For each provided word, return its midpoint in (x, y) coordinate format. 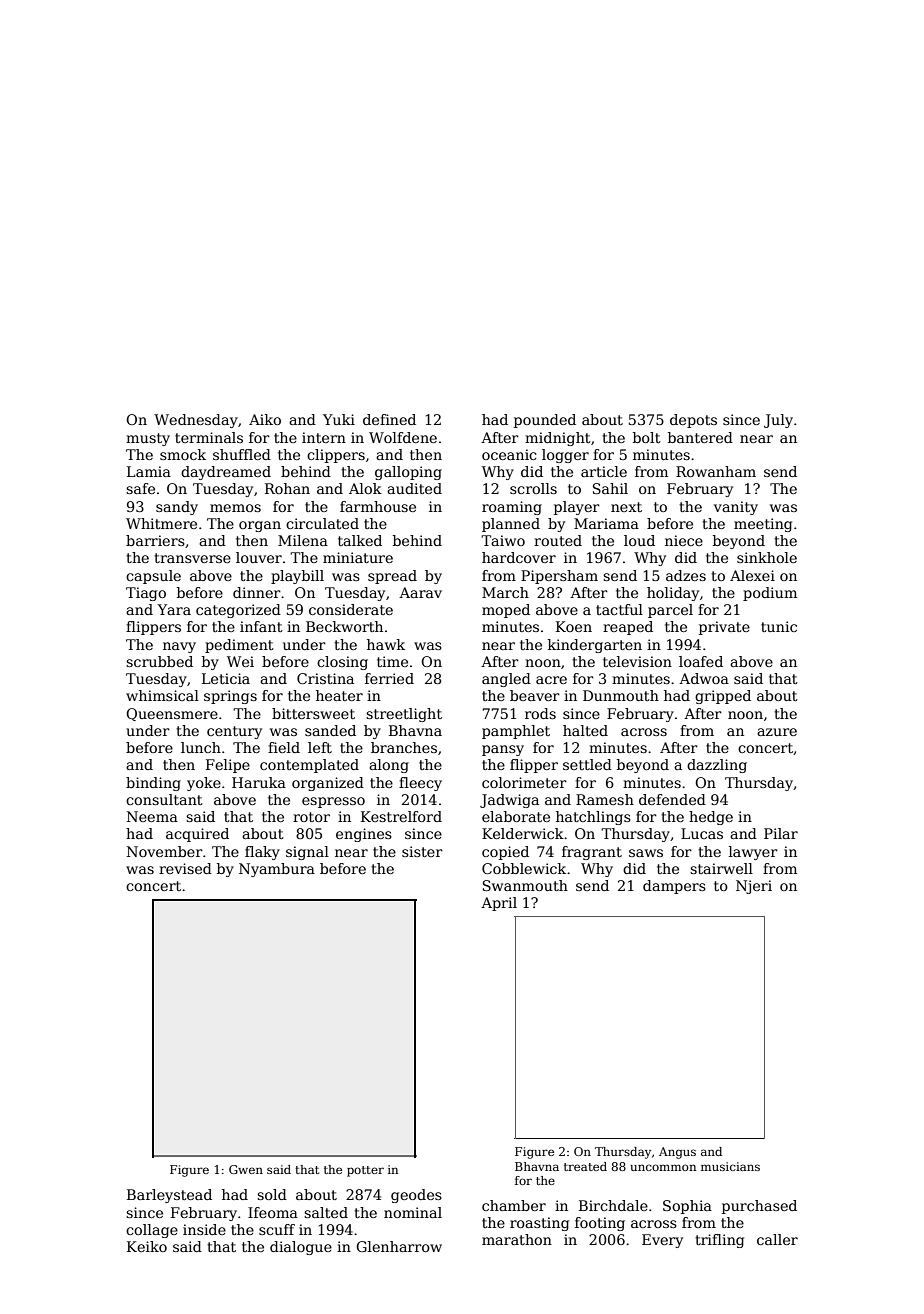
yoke (204, 784)
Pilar (781, 833)
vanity (736, 508)
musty (148, 439)
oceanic (509, 454)
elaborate (516, 816)
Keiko (147, 1246)
